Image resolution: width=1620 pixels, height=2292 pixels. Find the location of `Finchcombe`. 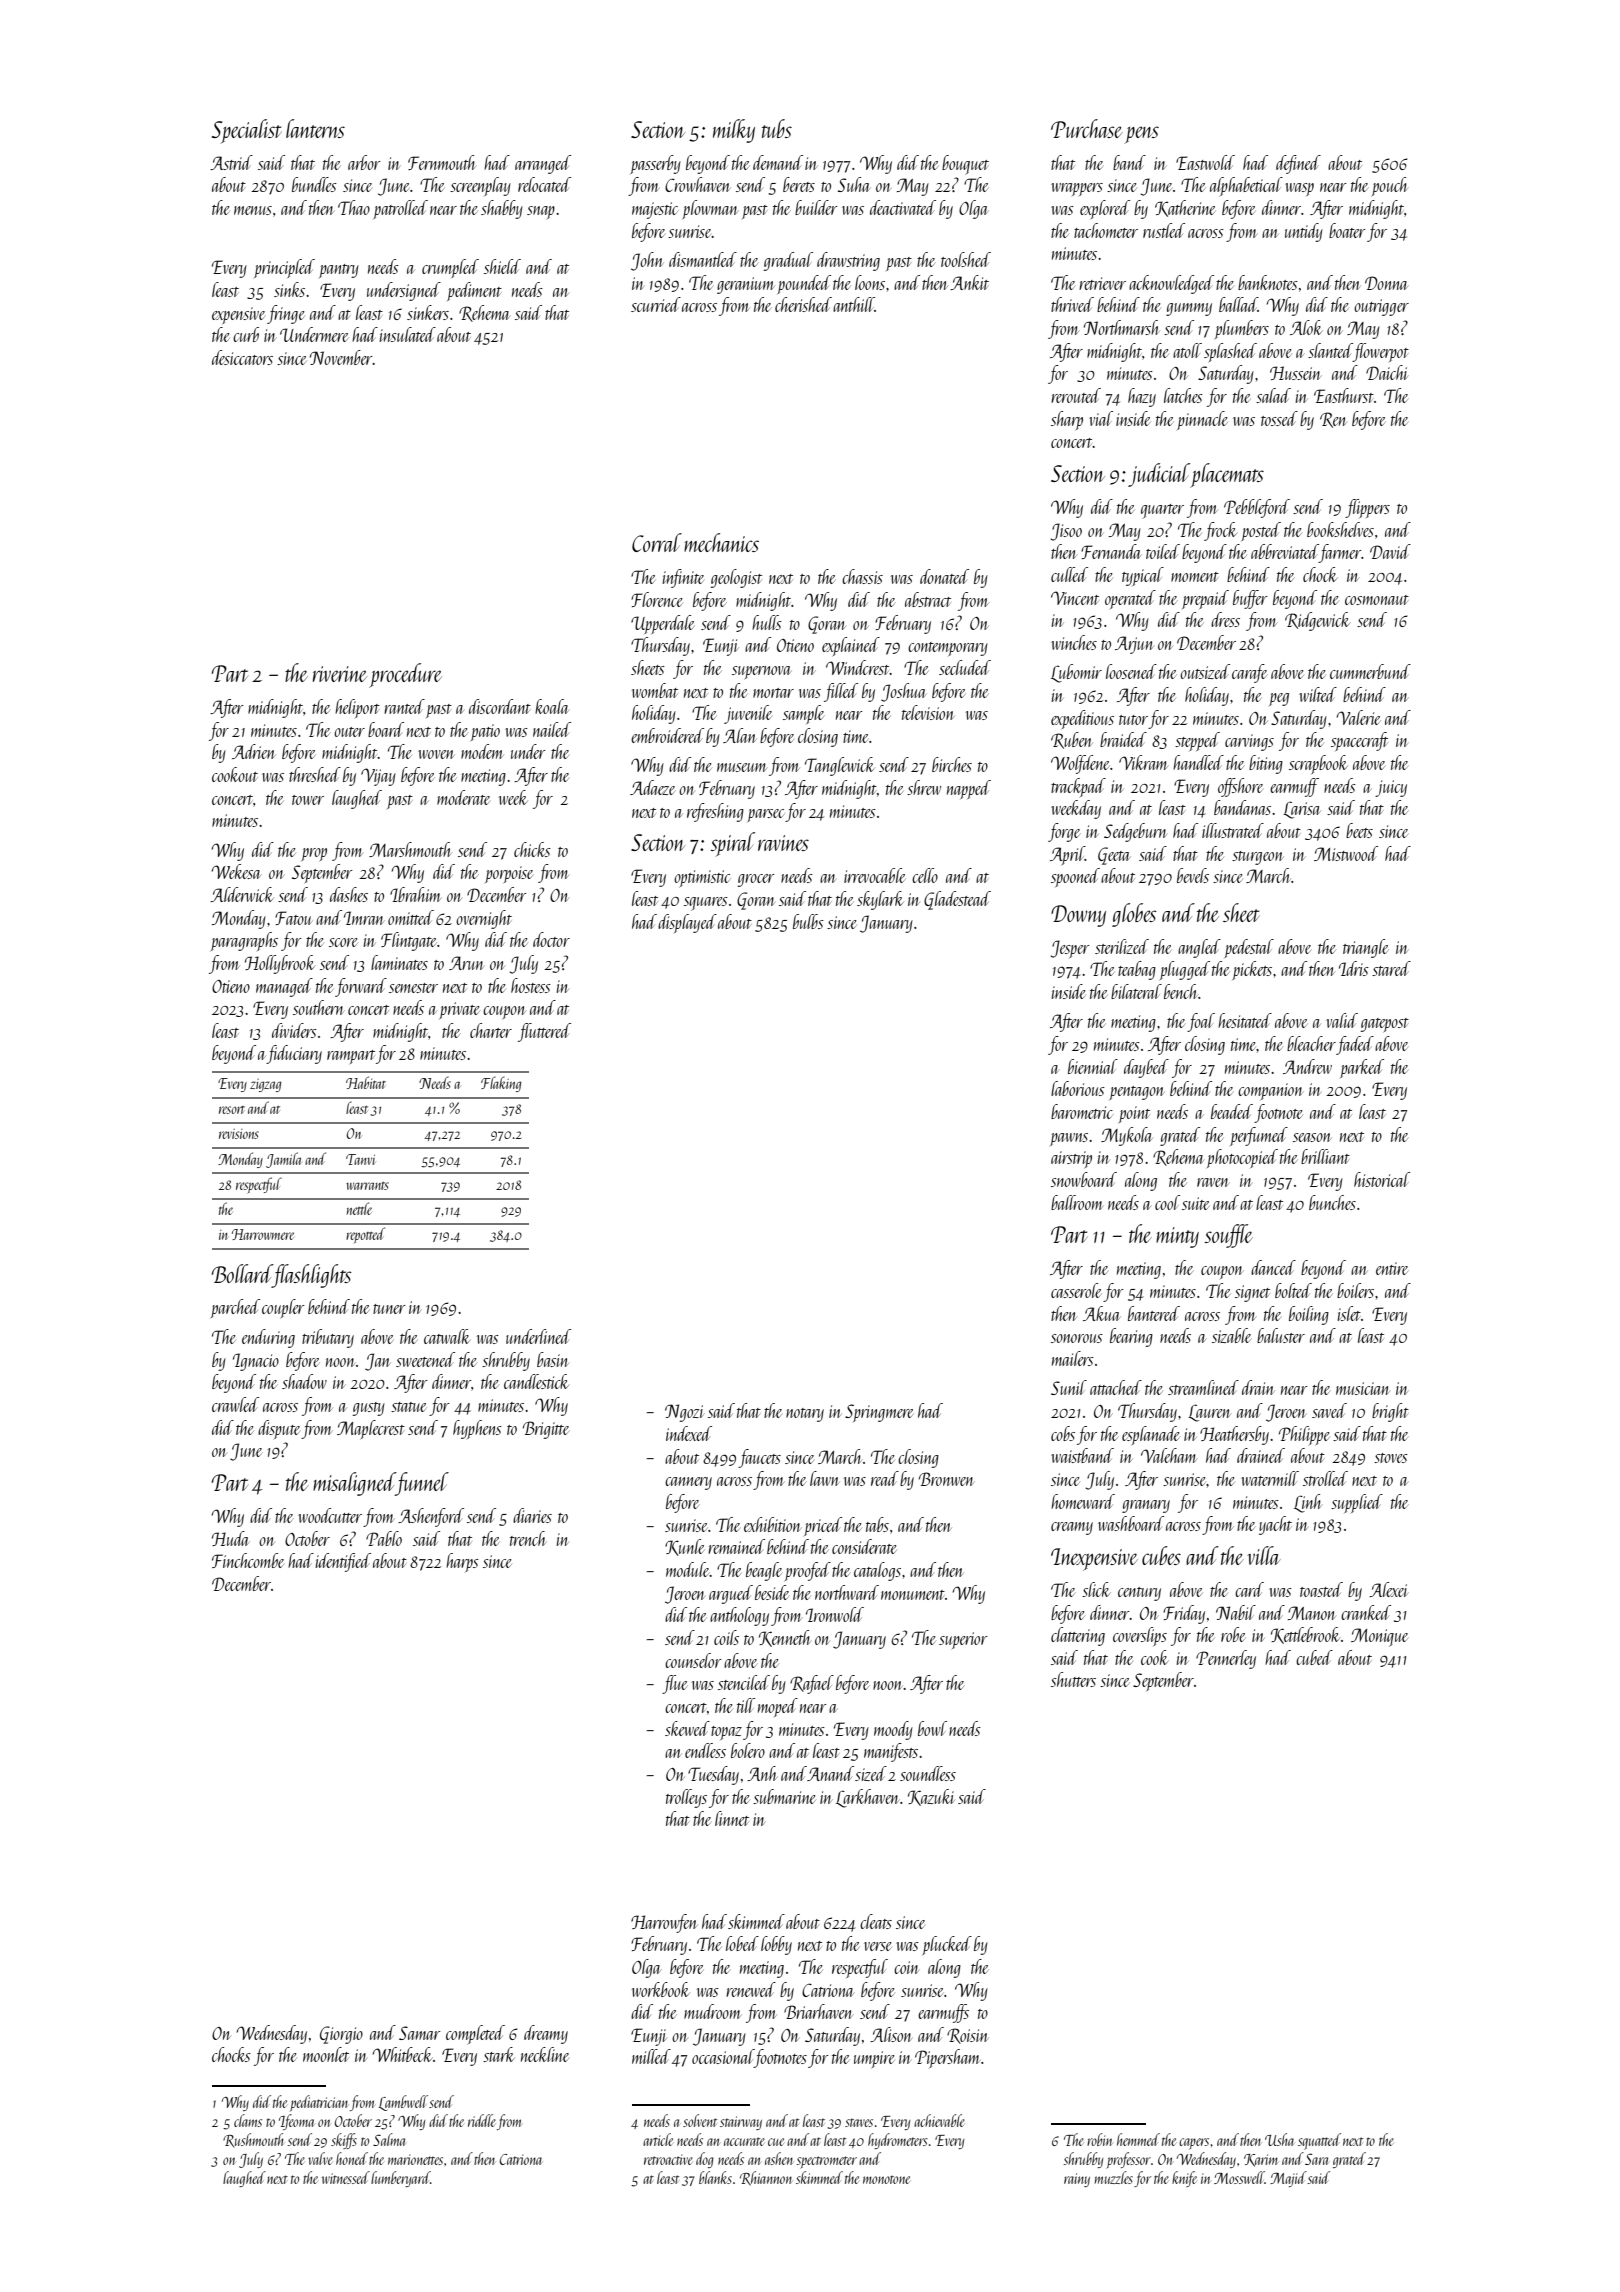

Finchcombe is located at coordinates (248, 1560).
